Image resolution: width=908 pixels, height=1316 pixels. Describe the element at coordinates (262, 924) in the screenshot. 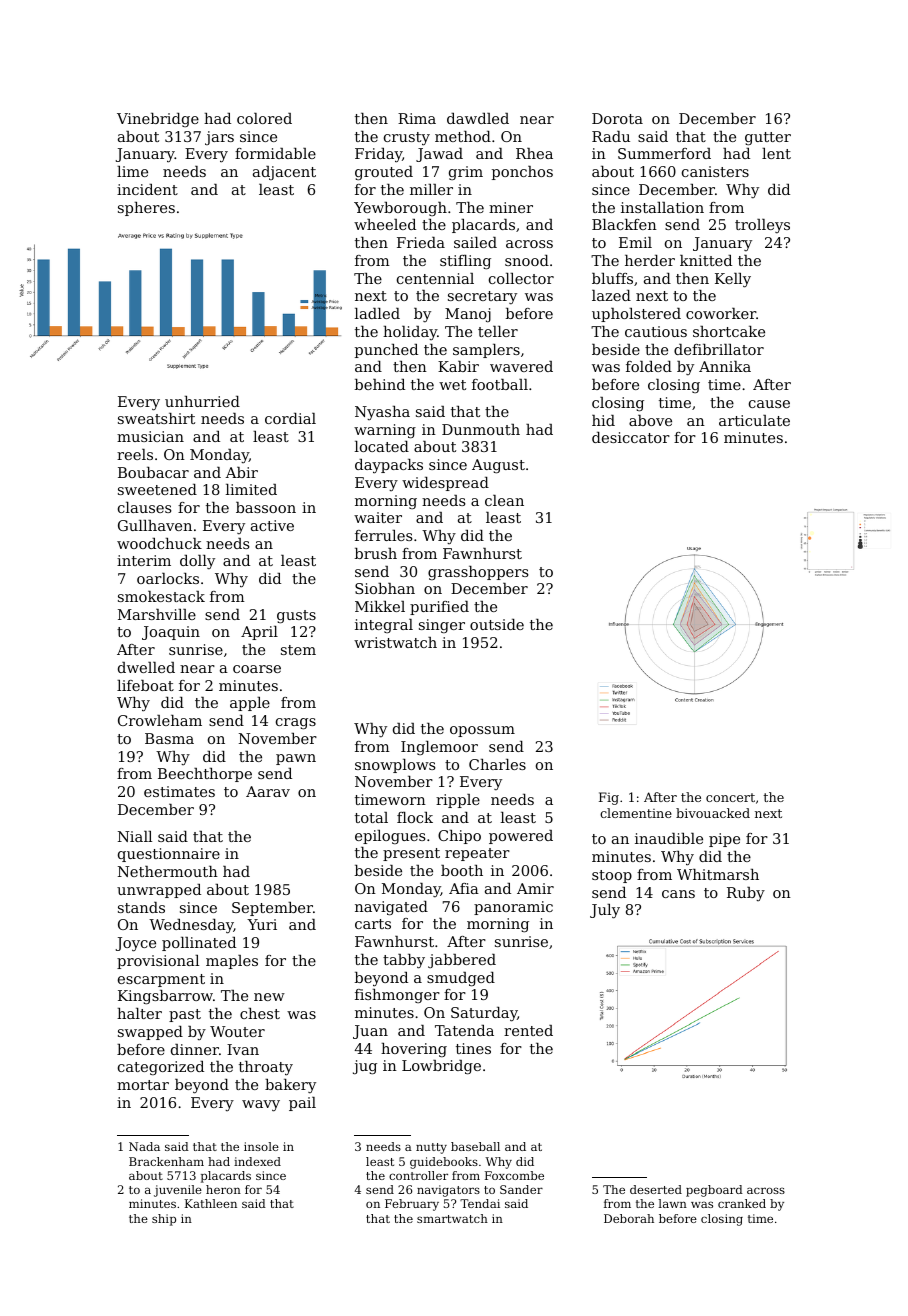

I see `Yuri` at that location.
